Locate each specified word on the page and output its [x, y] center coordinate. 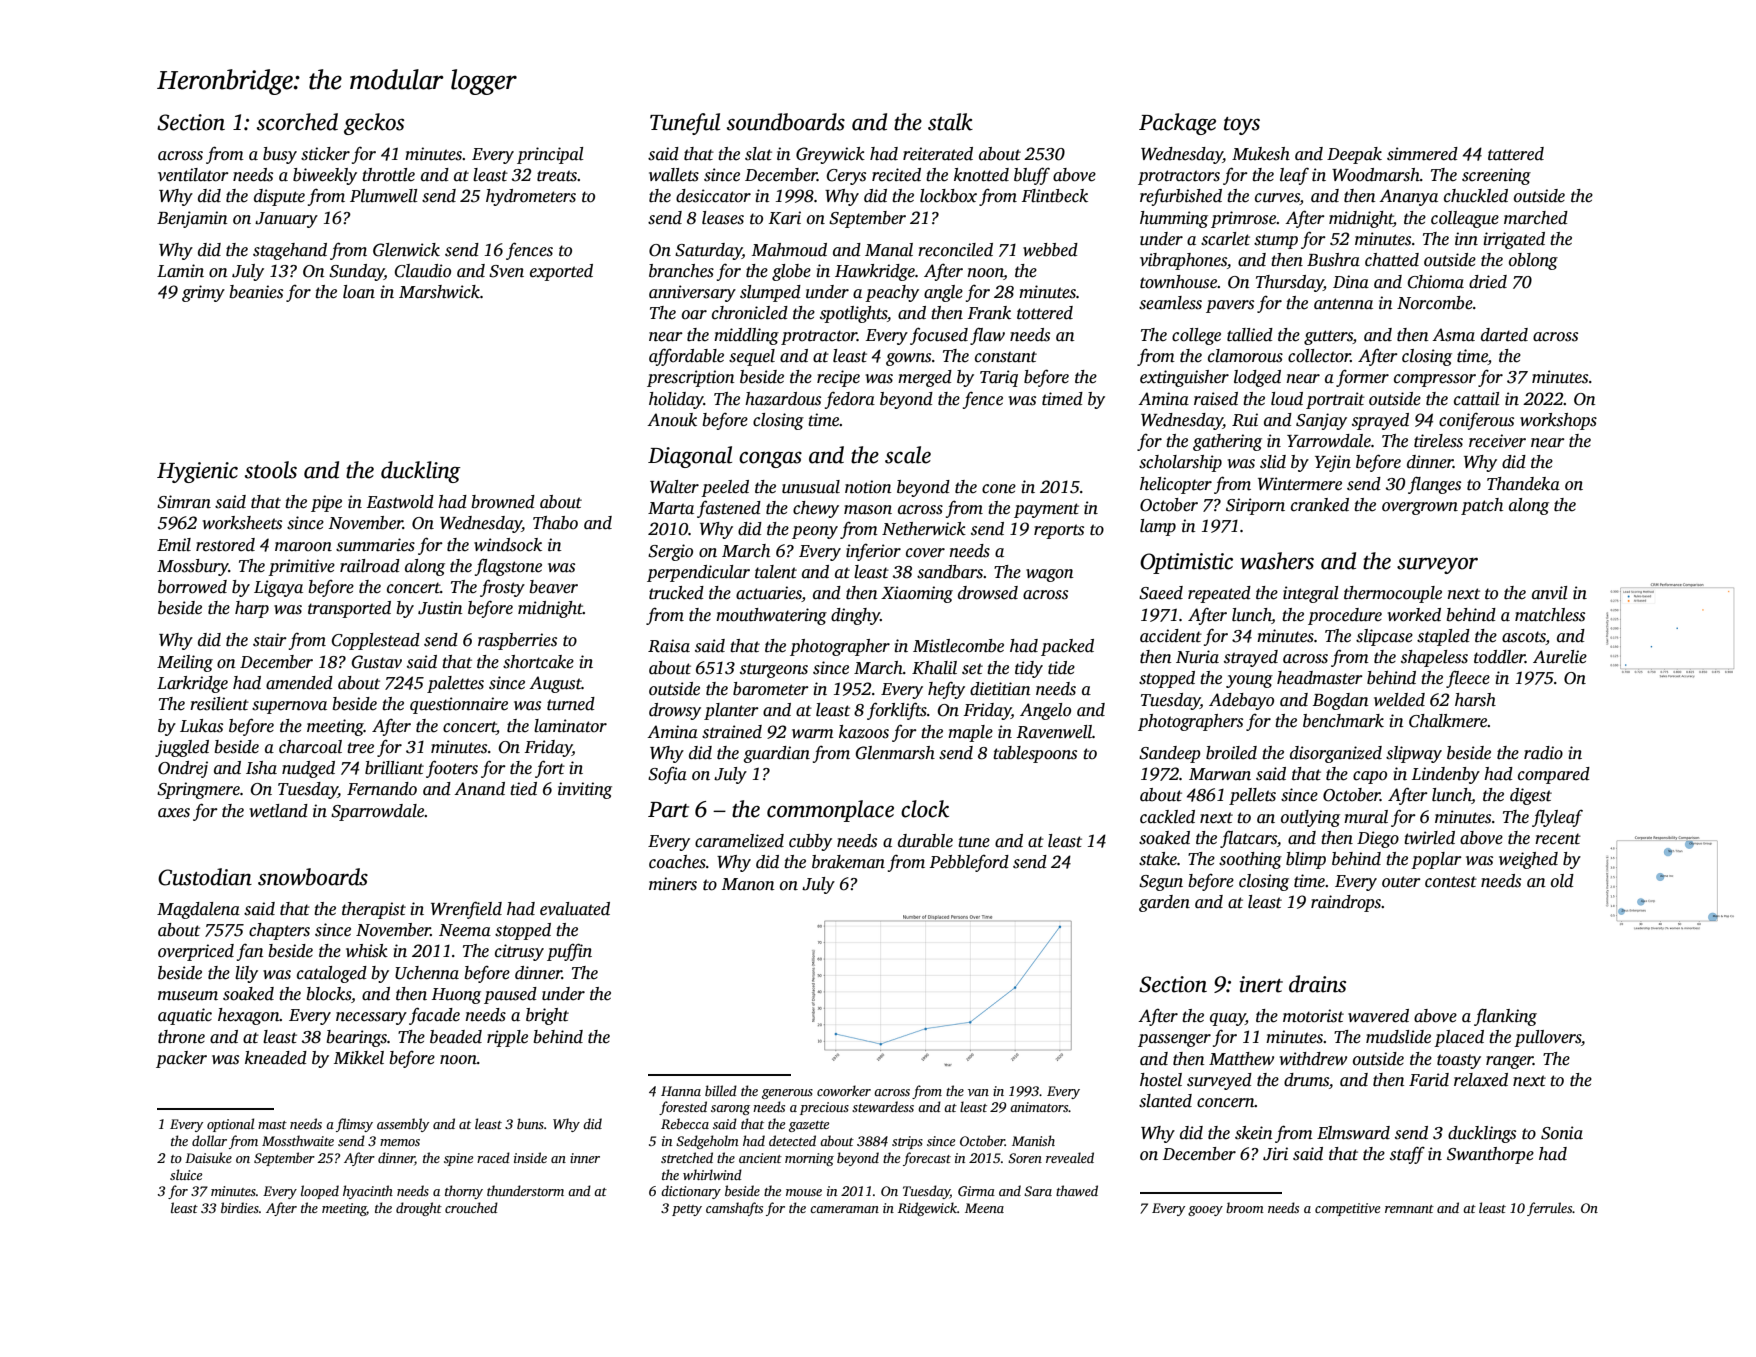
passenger [1174, 1040]
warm [813, 733]
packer [181, 1059]
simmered [1422, 154]
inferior [873, 552]
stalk [950, 122]
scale [908, 455]
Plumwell [384, 196]
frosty [502, 588]
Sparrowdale [377, 812]
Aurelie [1560, 657]
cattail [1477, 399]
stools [271, 470]
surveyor [1437, 565]
